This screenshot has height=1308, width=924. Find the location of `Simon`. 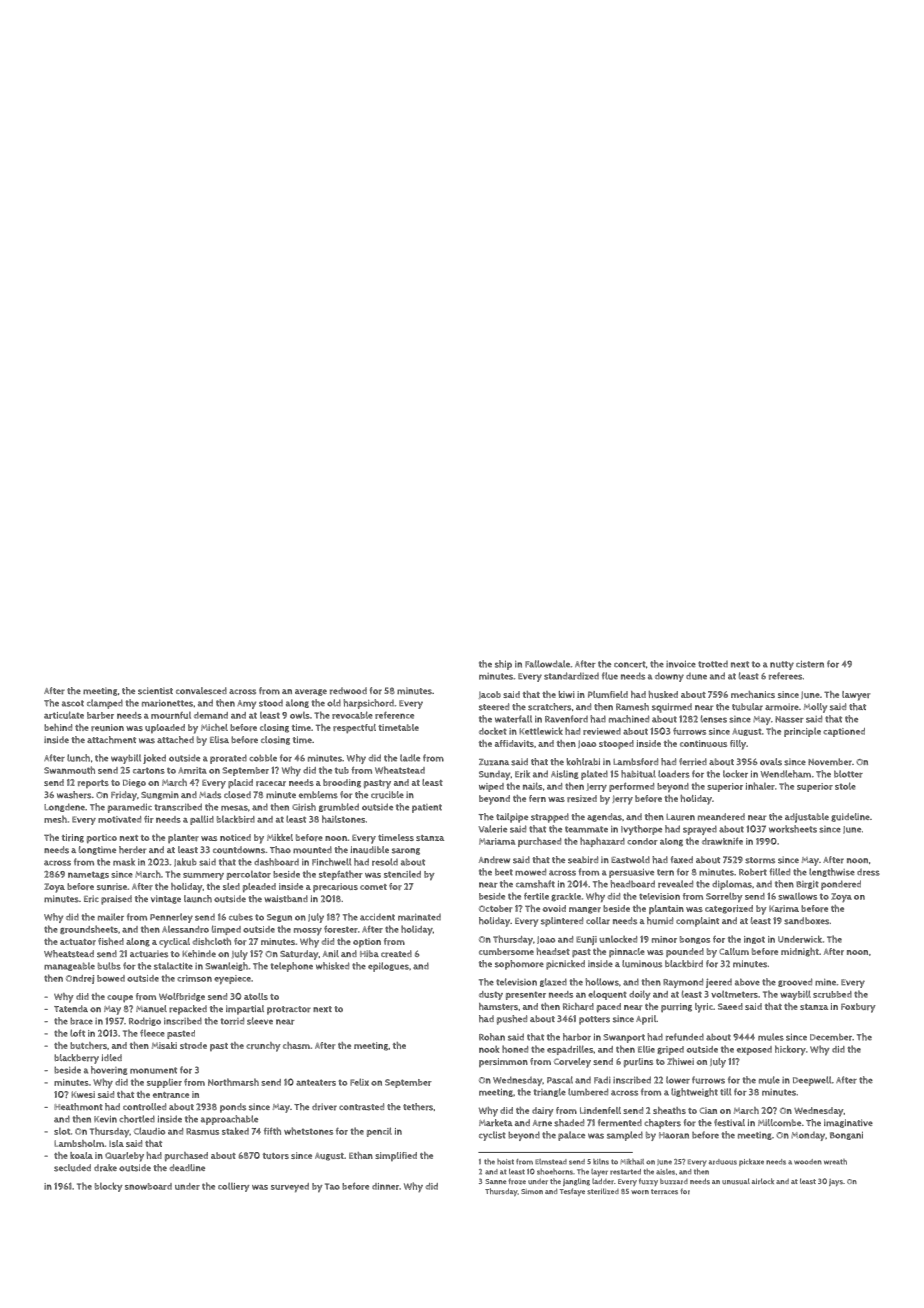

Simon is located at coordinates (532, 1191).
